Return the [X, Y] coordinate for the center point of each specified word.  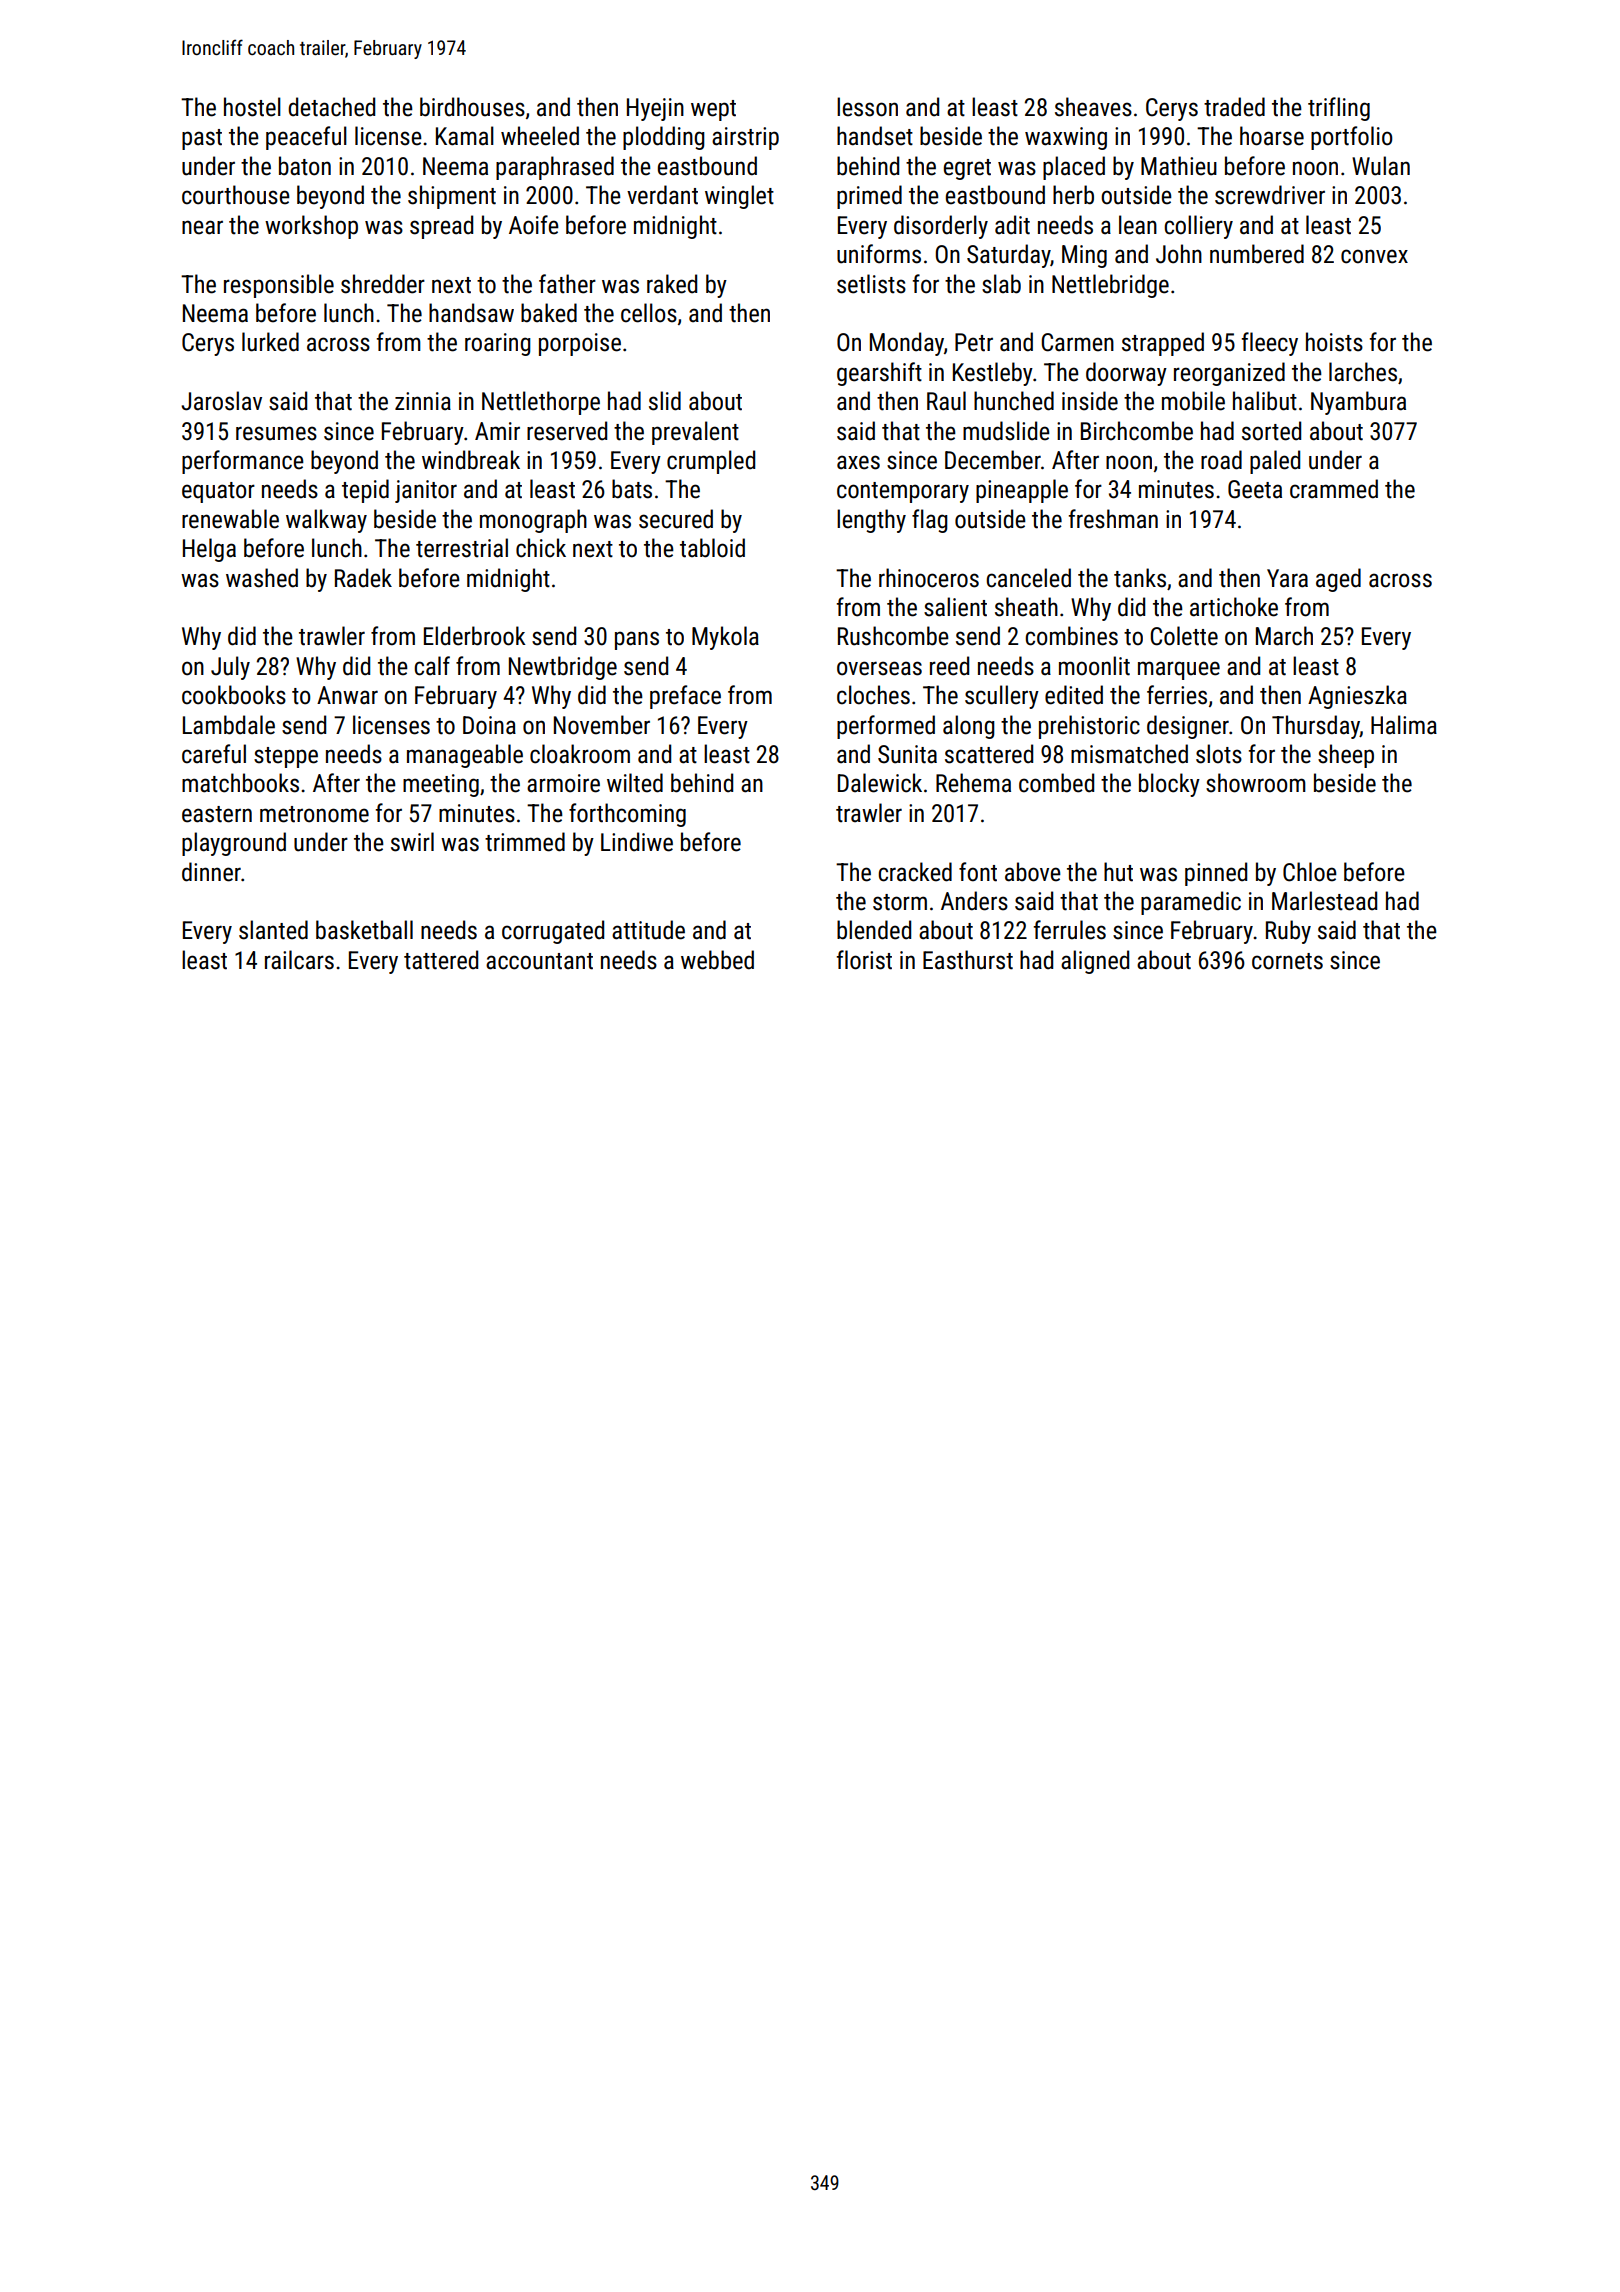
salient [955, 607]
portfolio [1351, 138]
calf [432, 666]
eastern [217, 814]
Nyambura [1358, 403]
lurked [270, 342]
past [202, 139]
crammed [1334, 489]
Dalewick [880, 783]
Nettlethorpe [541, 403]
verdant [662, 195]
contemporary [903, 492]
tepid [365, 491]
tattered [441, 960]
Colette [1184, 636]
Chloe [1310, 872]
